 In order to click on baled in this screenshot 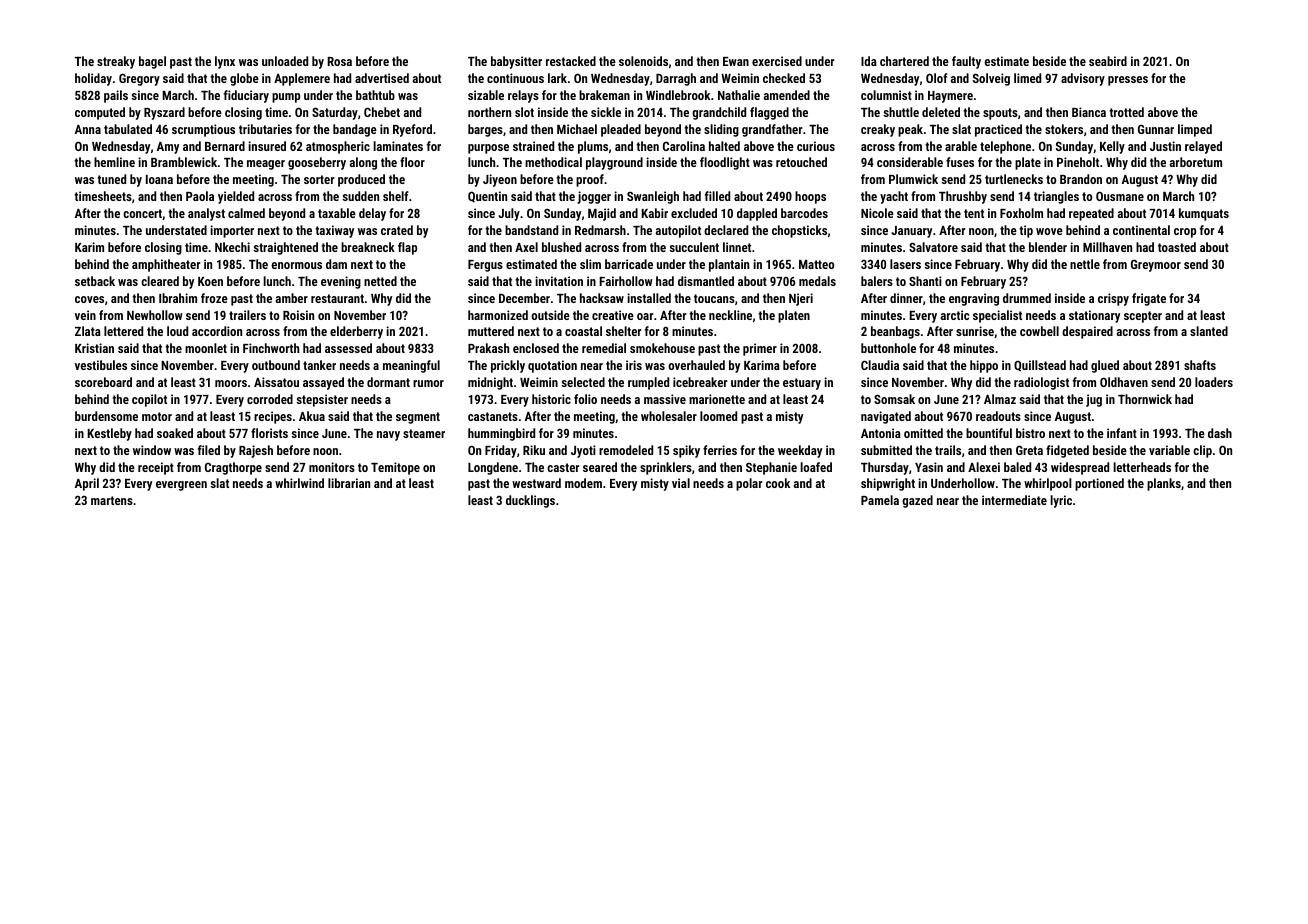, I will do `click(1017, 467)`.
